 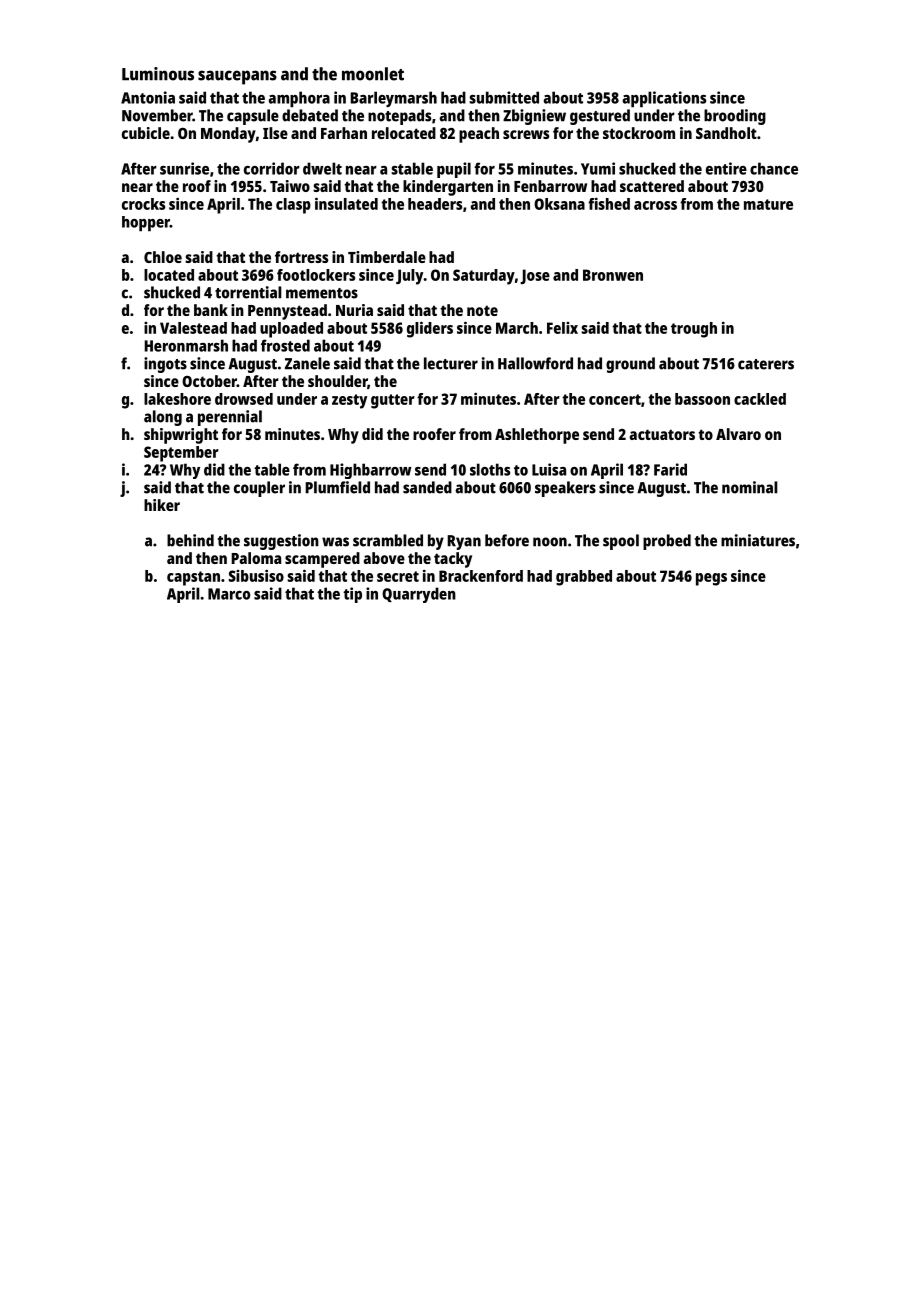 I want to click on noon, so click(x=550, y=542).
